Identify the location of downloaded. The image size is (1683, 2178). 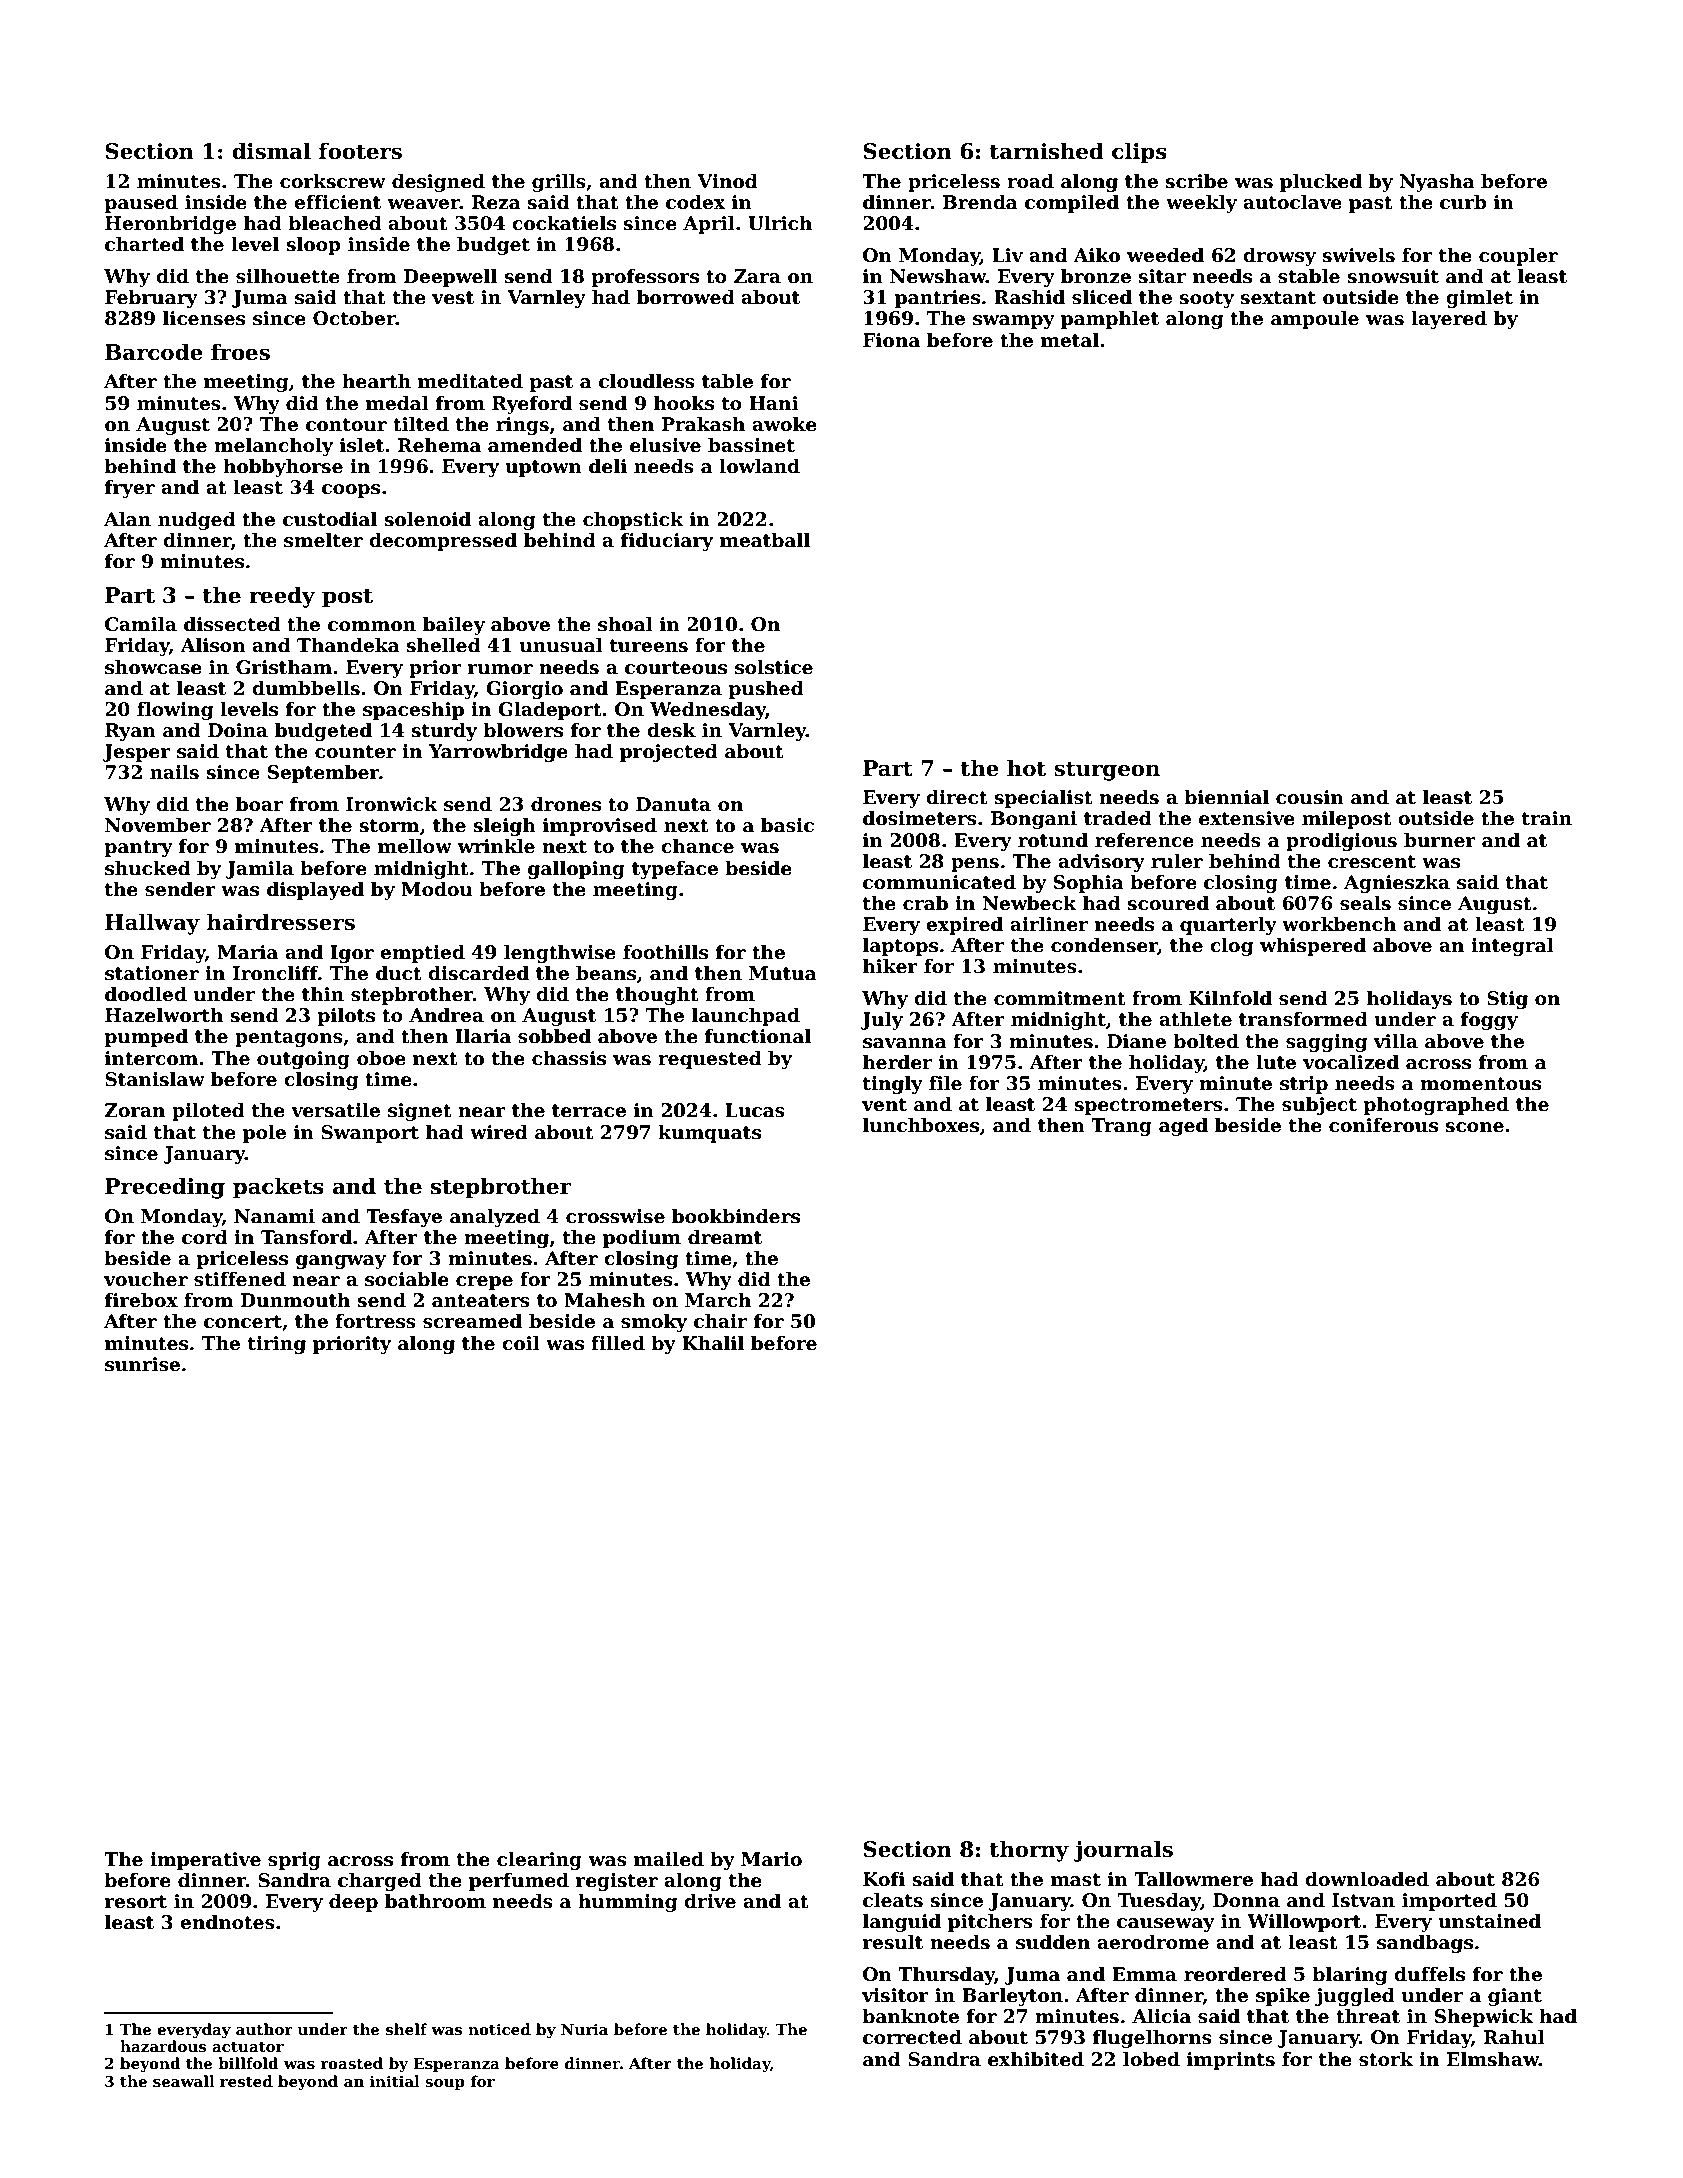
(1367, 1879).
